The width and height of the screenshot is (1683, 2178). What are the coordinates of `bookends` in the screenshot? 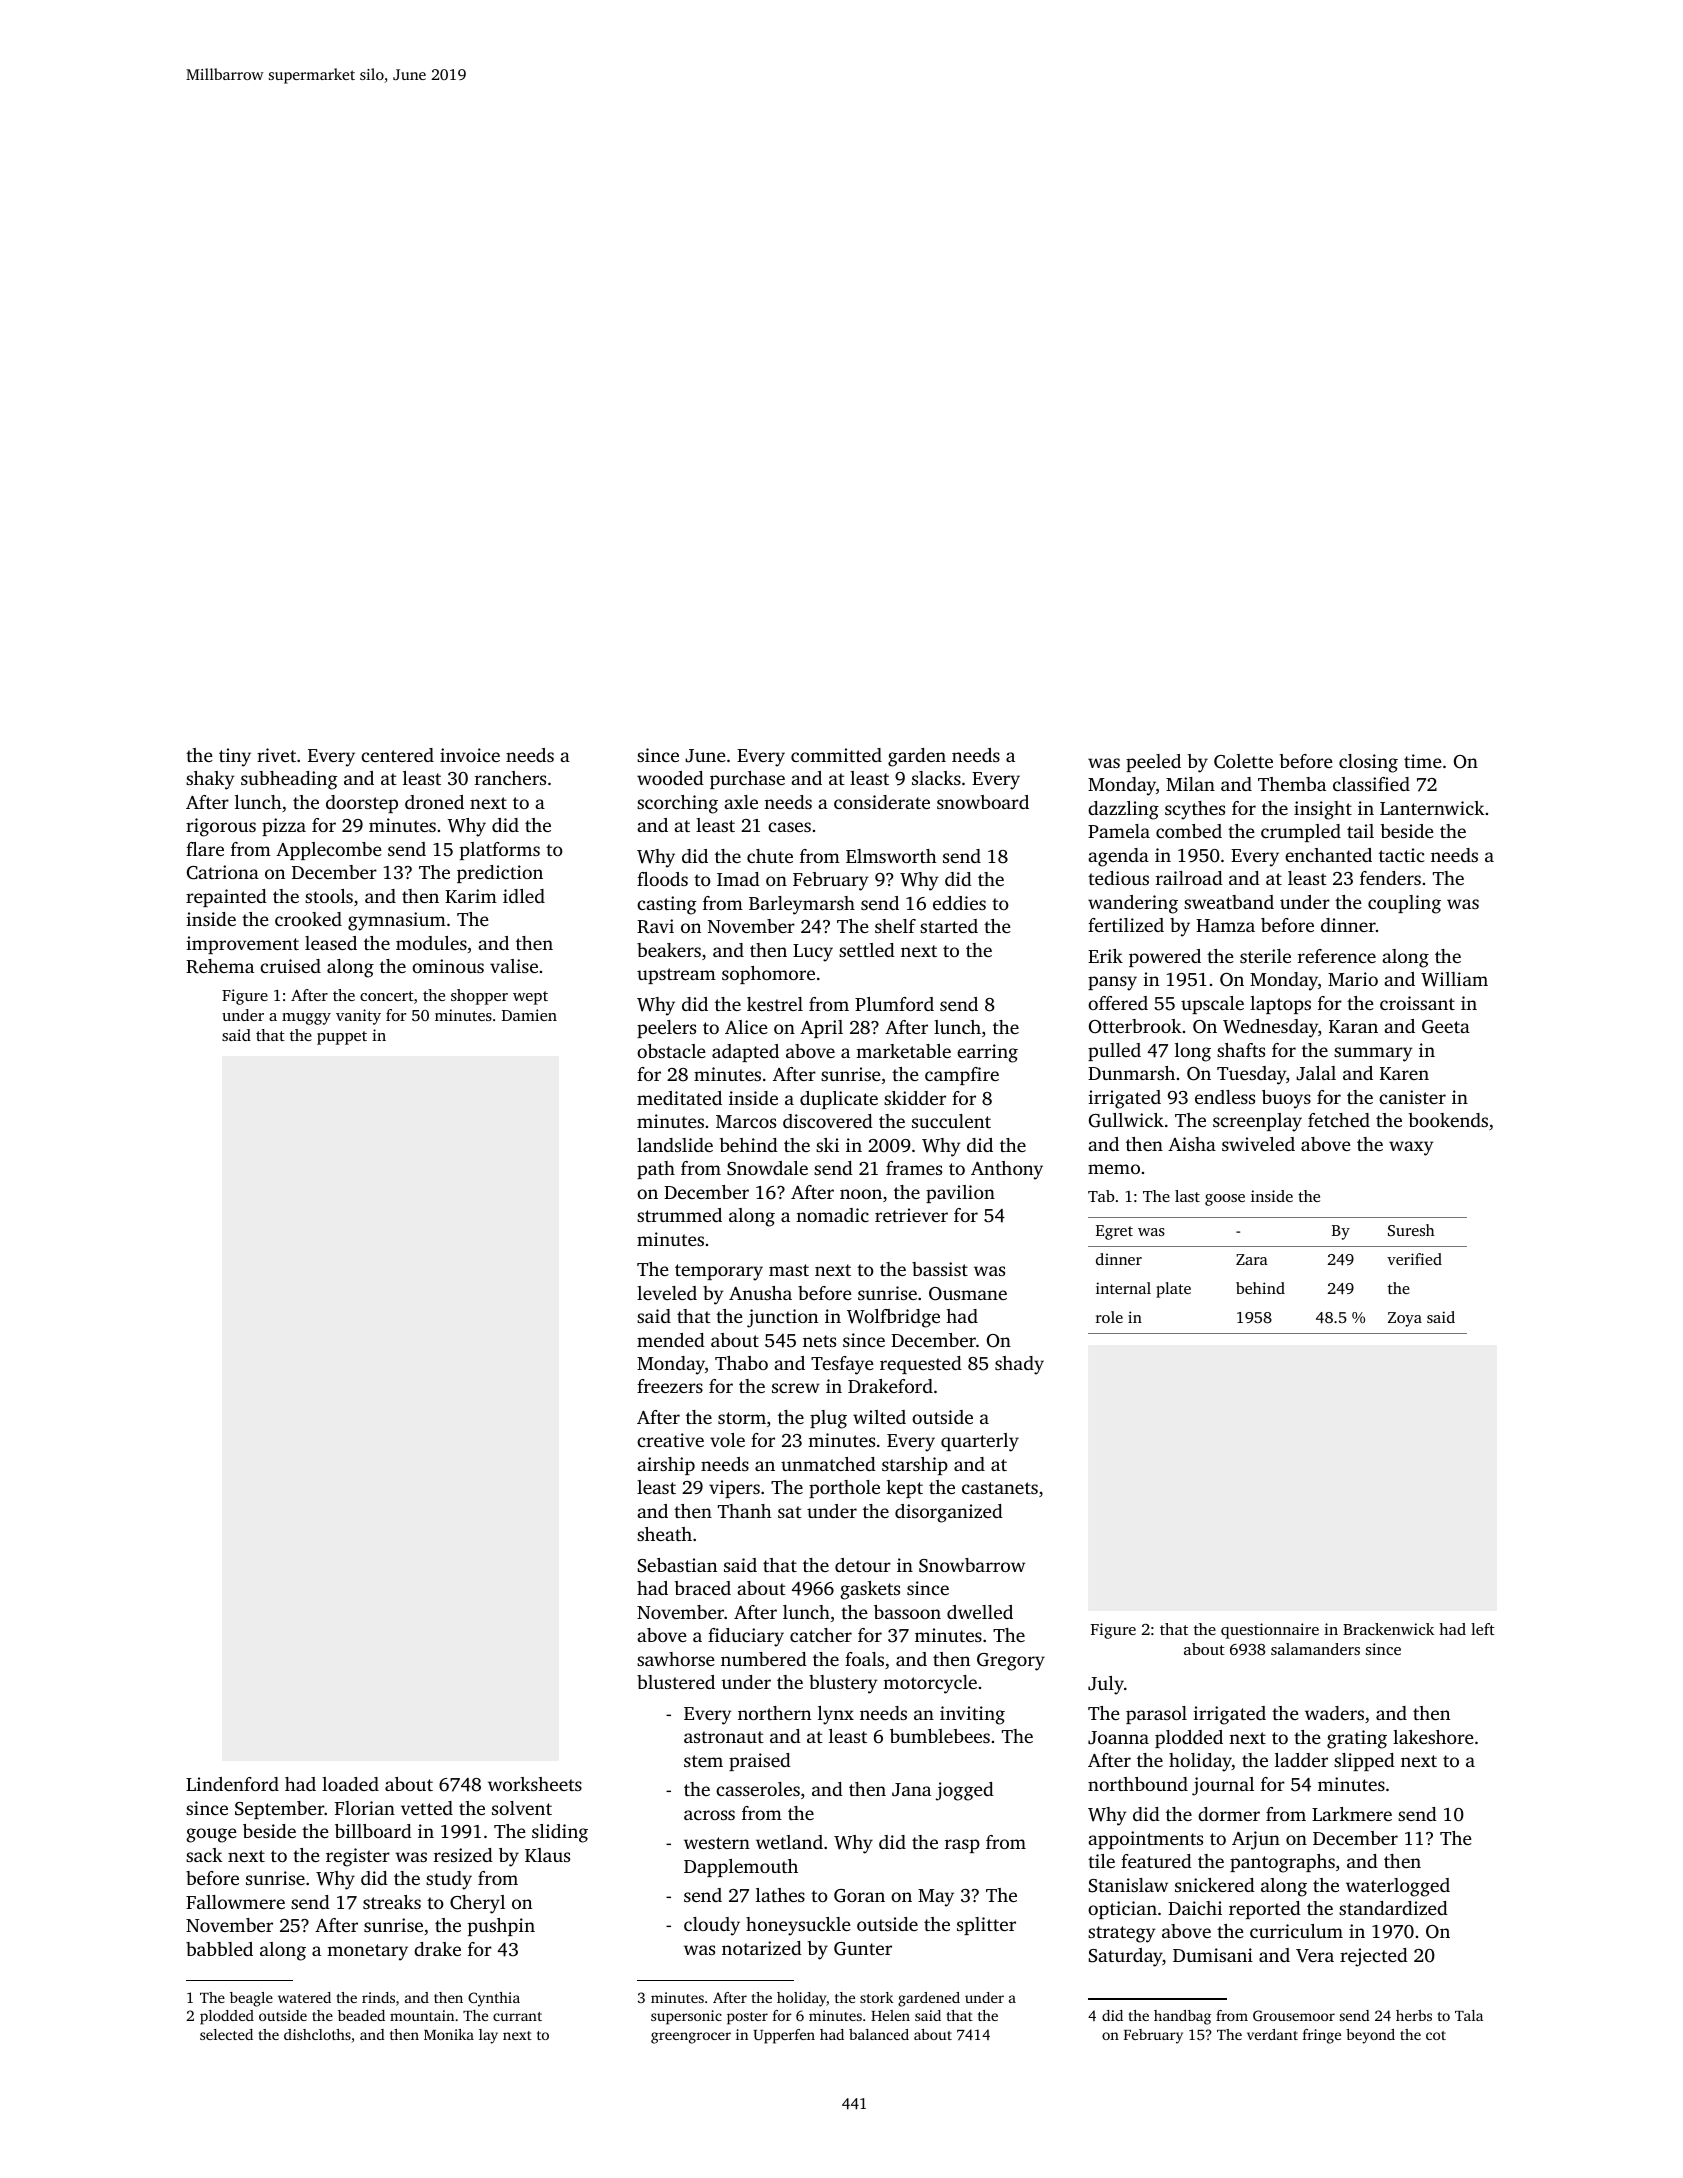 It's located at (1448, 1120).
